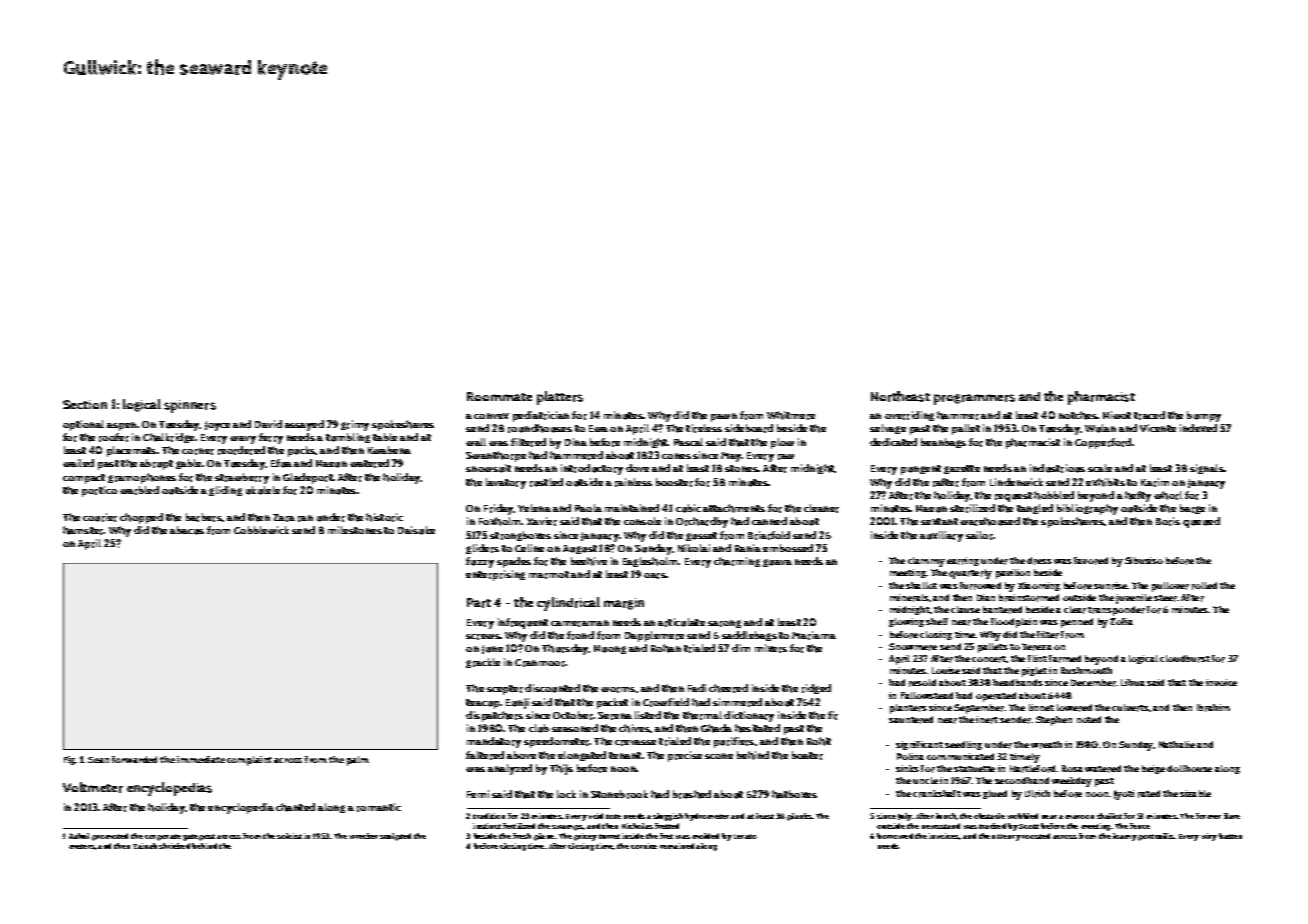 The image size is (1308, 924). Describe the element at coordinates (1168, 521) in the image. I see `Boris` at that location.
